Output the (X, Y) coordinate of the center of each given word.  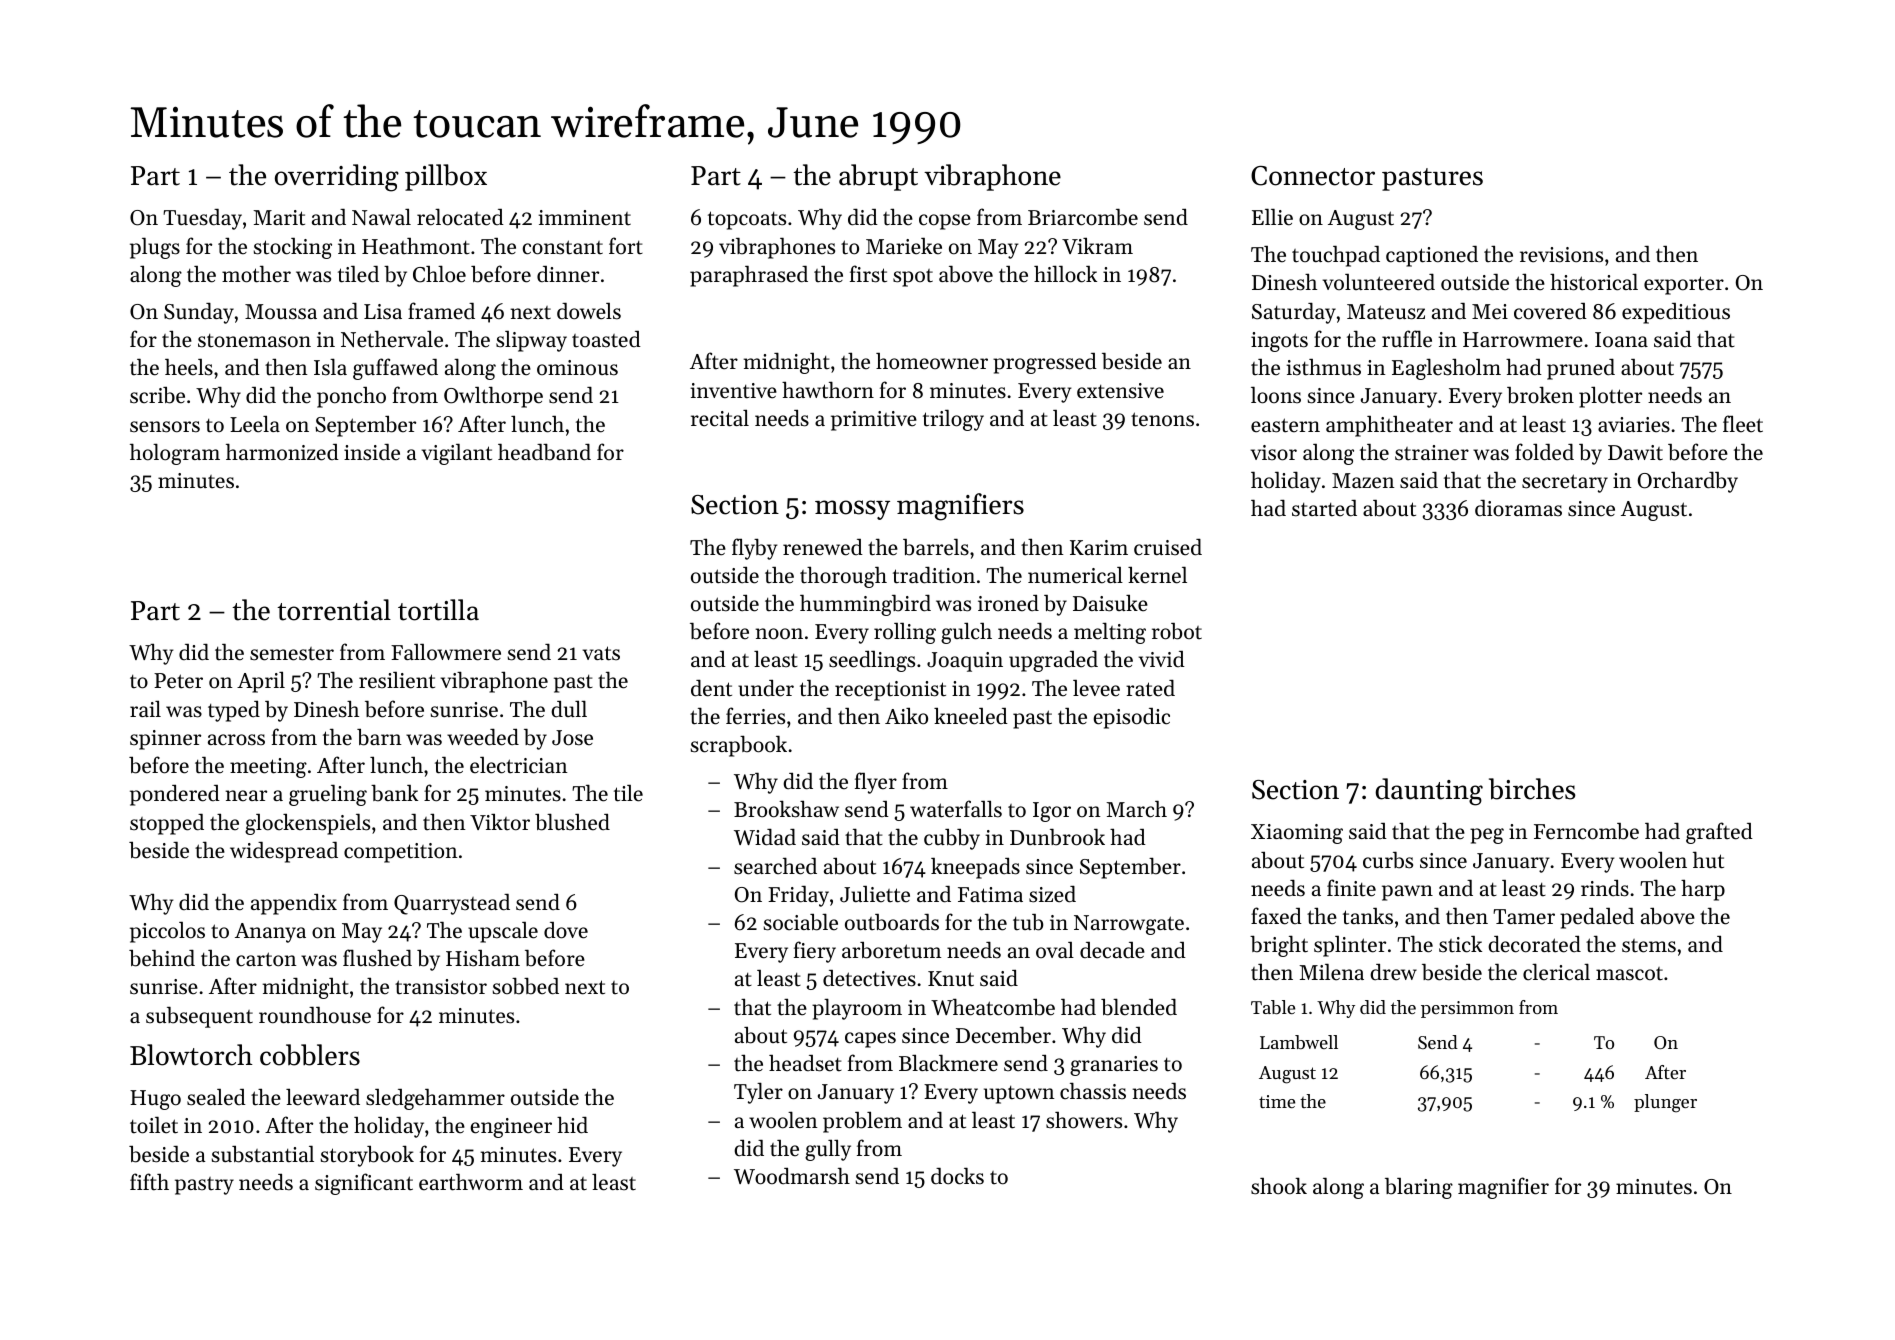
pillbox (446, 177)
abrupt (878, 177)
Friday (798, 896)
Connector (1313, 176)
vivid (1162, 659)
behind (162, 958)
